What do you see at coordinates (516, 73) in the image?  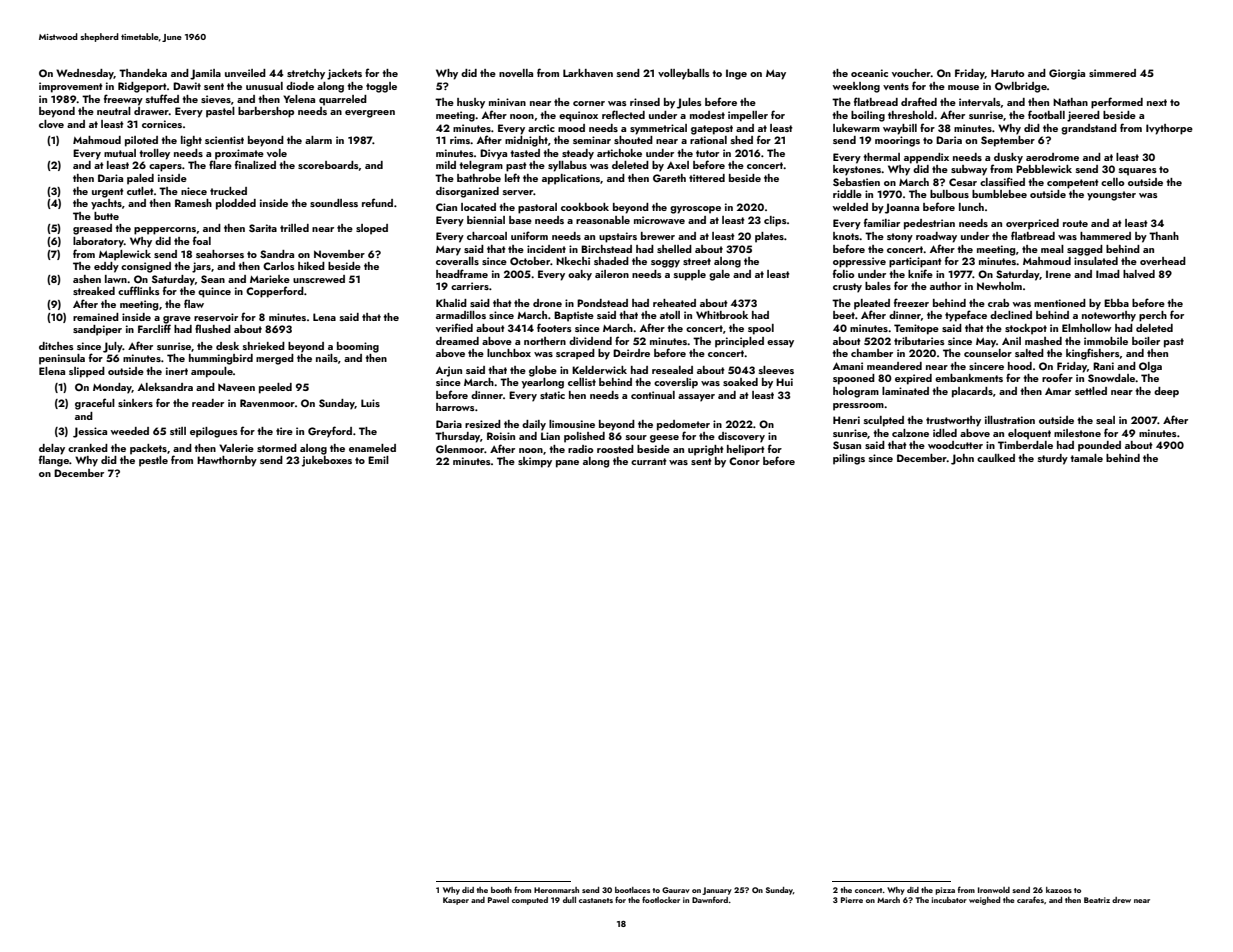 I see `novella` at bounding box center [516, 73].
